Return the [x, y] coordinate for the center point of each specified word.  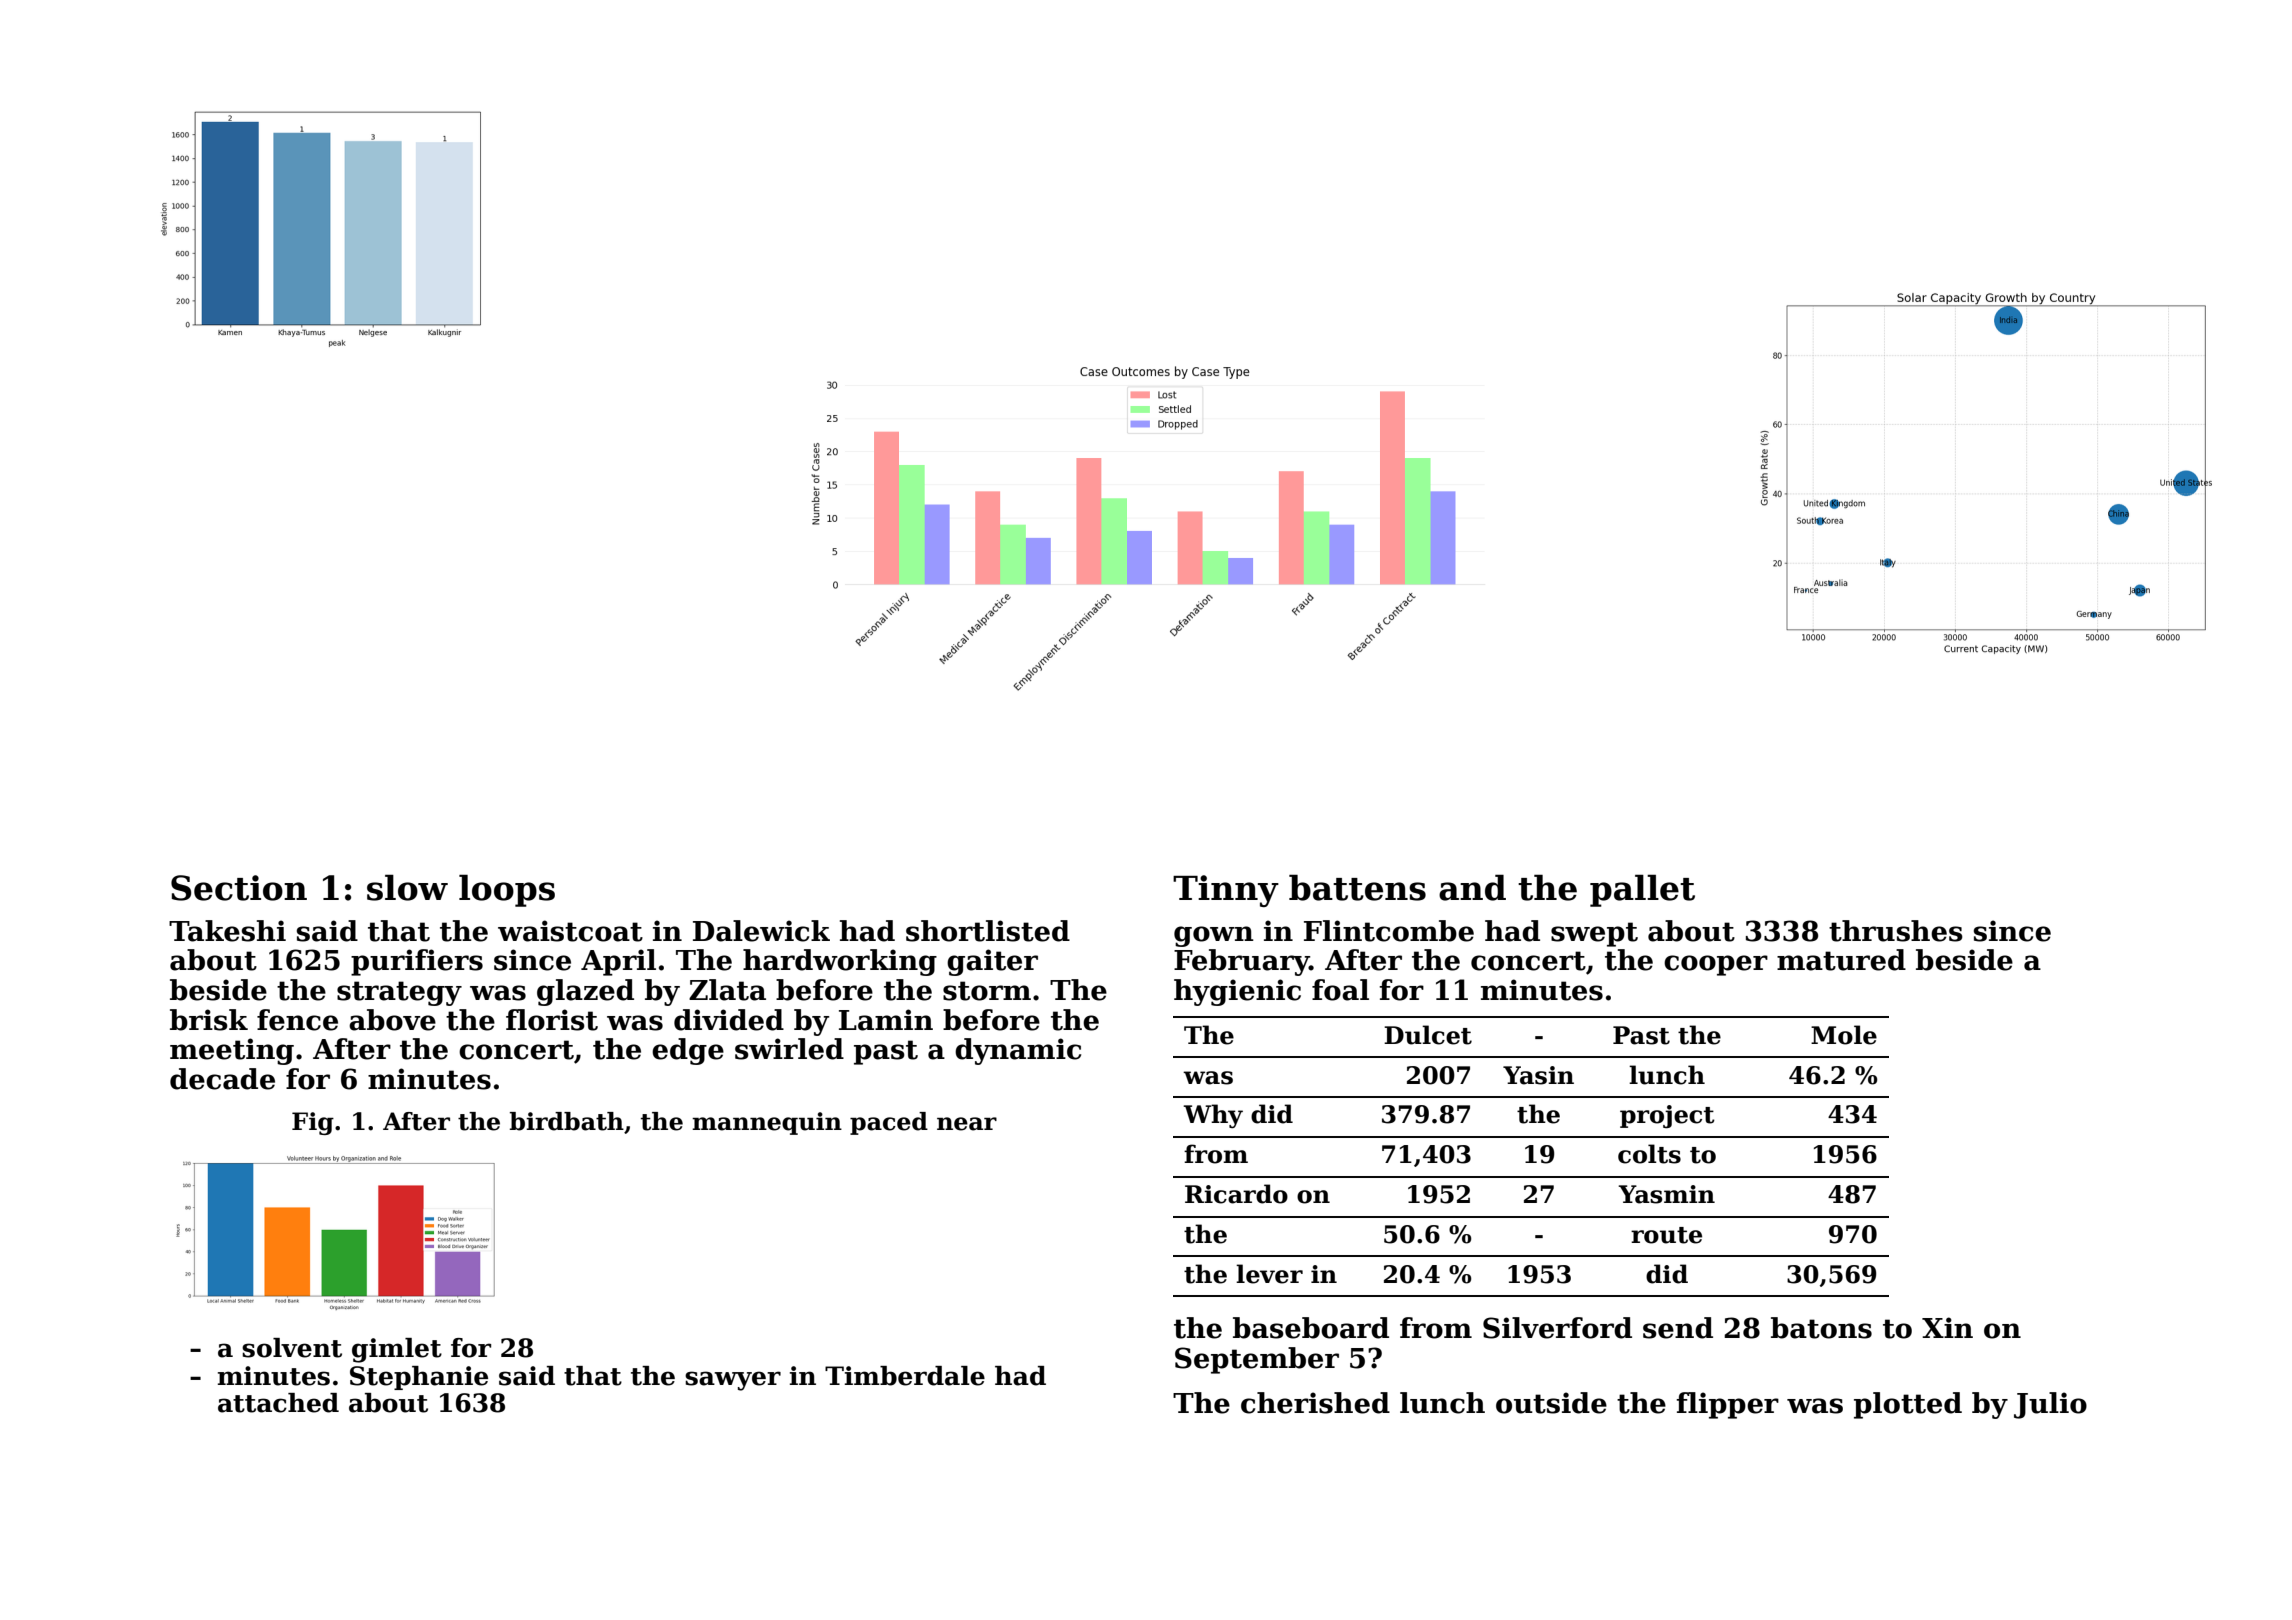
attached [278, 1403]
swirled [789, 1049]
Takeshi [227, 931]
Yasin [1538, 1075]
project [1667, 1116]
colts [1649, 1154]
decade [222, 1079]
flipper [1727, 1405]
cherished [1315, 1403]
